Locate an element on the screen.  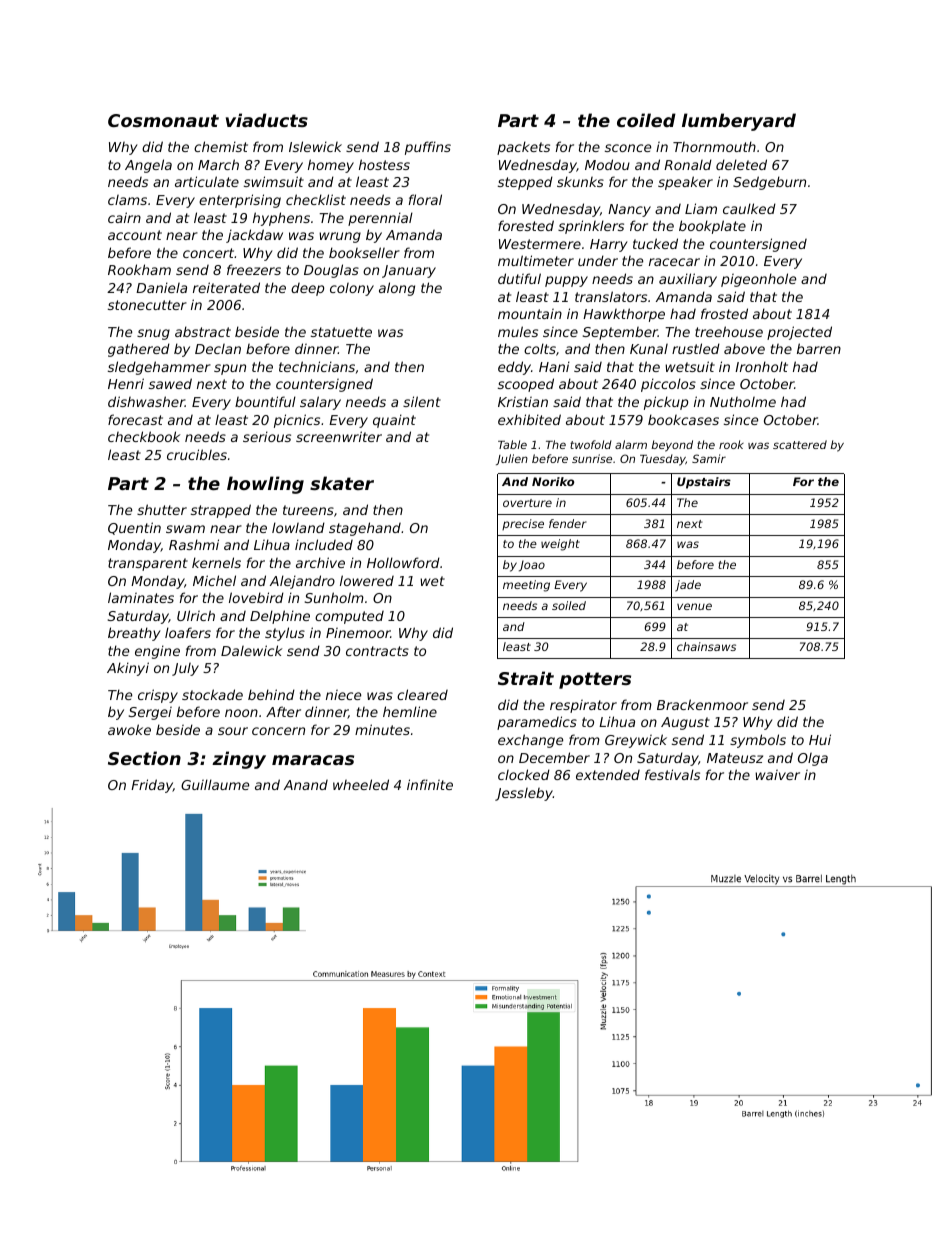
festivals is located at coordinates (672, 774).
